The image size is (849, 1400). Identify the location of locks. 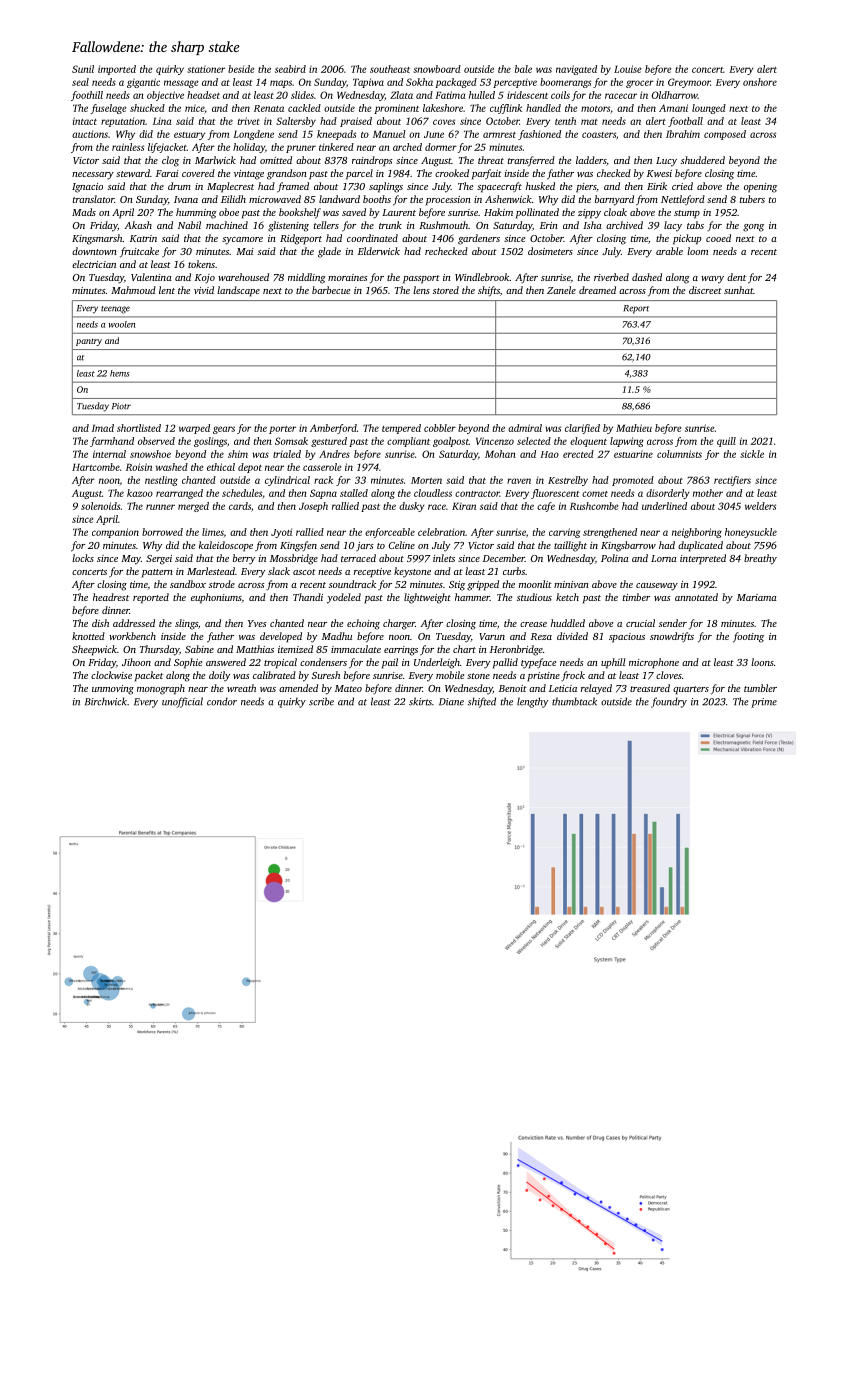
(83, 558).
